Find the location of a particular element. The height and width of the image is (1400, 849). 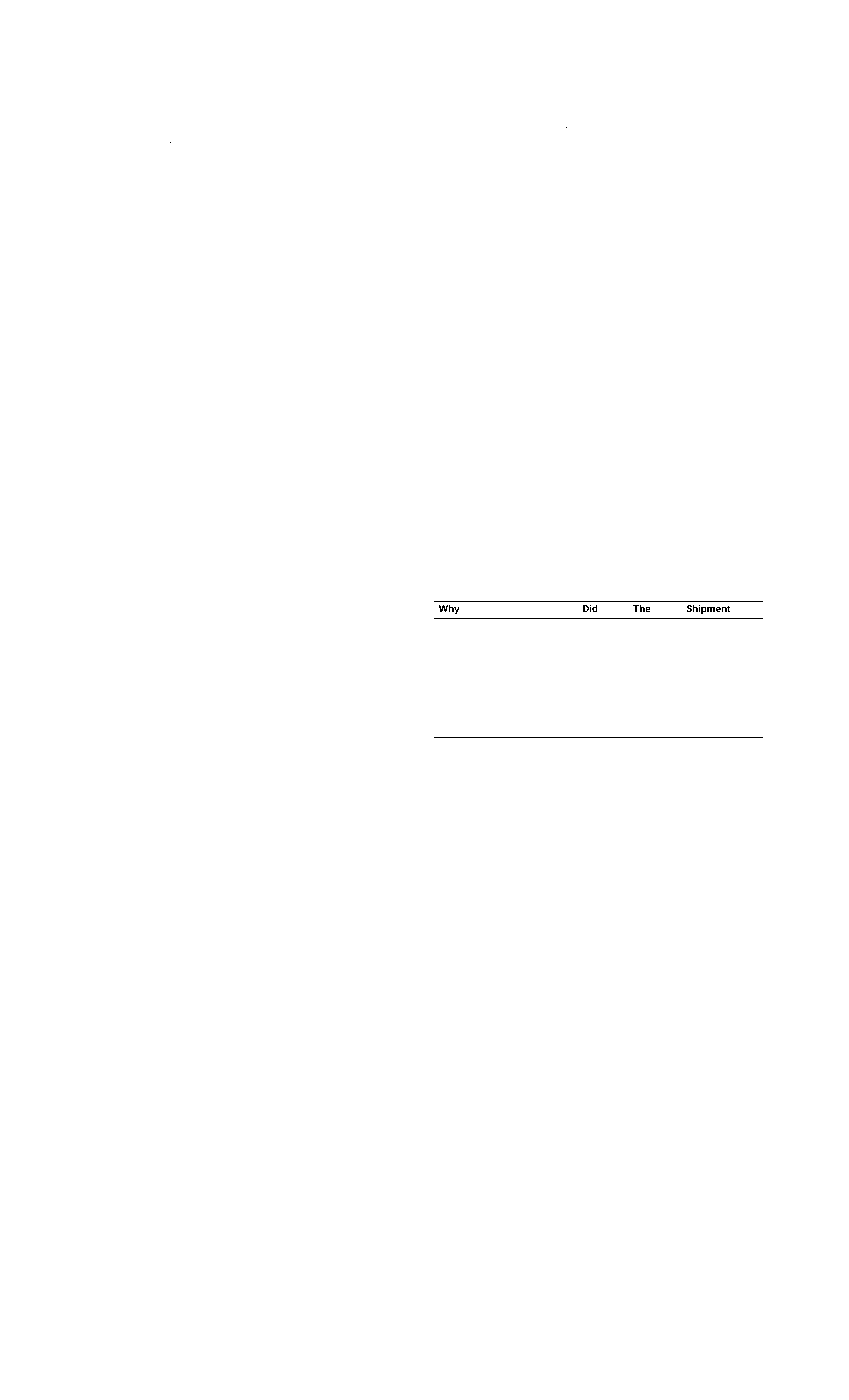

sunrise is located at coordinates (170, 157).
